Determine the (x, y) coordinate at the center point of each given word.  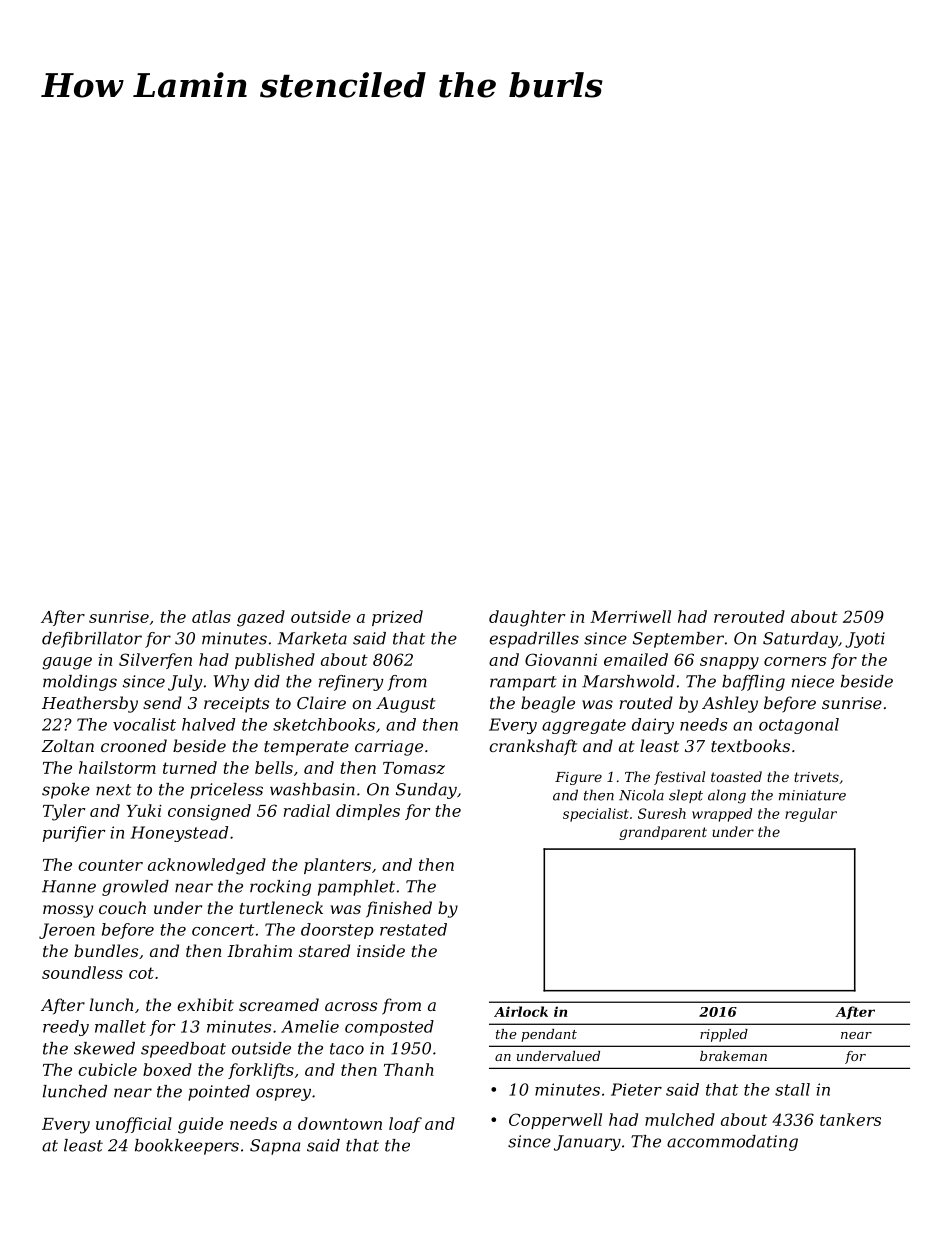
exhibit (205, 1004)
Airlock (521, 1011)
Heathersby (90, 704)
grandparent (663, 833)
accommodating (732, 1143)
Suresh (662, 813)
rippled (724, 1035)
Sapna (275, 1147)
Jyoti (865, 640)
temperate (306, 748)
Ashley (730, 704)
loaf (405, 1125)
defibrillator (92, 640)
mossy (68, 911)
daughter (527, 618)
